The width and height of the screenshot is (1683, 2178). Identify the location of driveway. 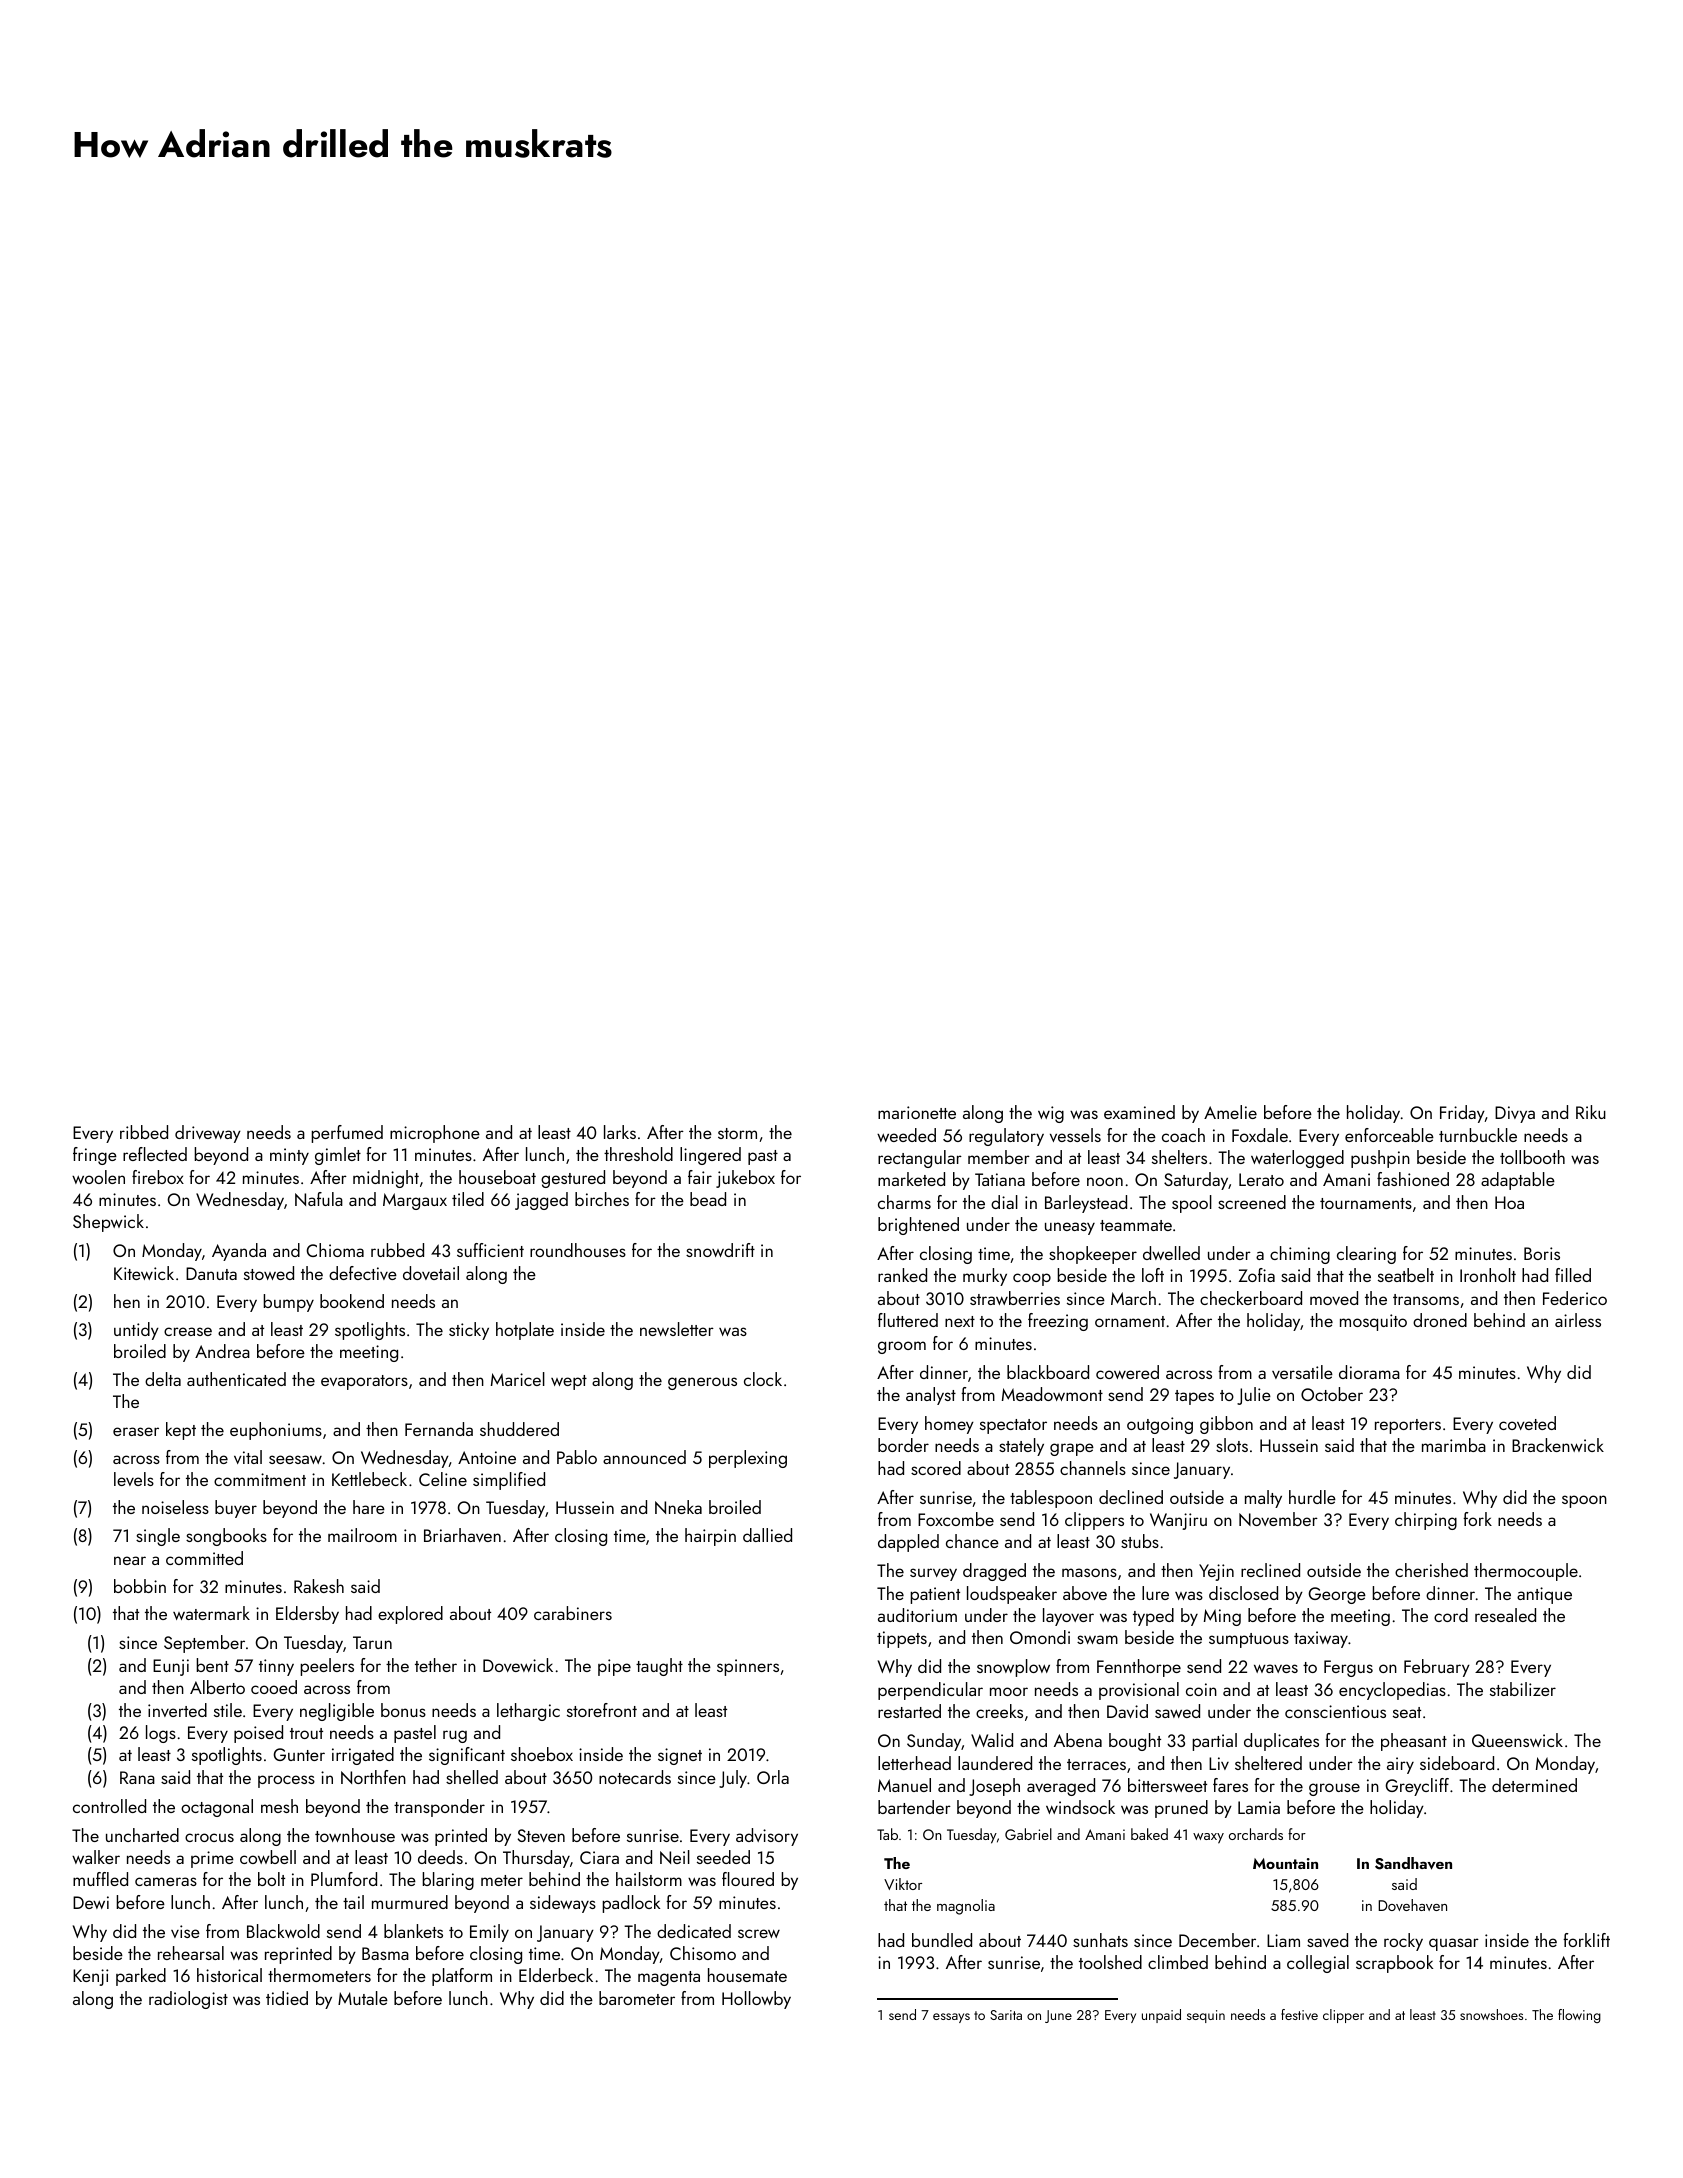
(208, 1134).
